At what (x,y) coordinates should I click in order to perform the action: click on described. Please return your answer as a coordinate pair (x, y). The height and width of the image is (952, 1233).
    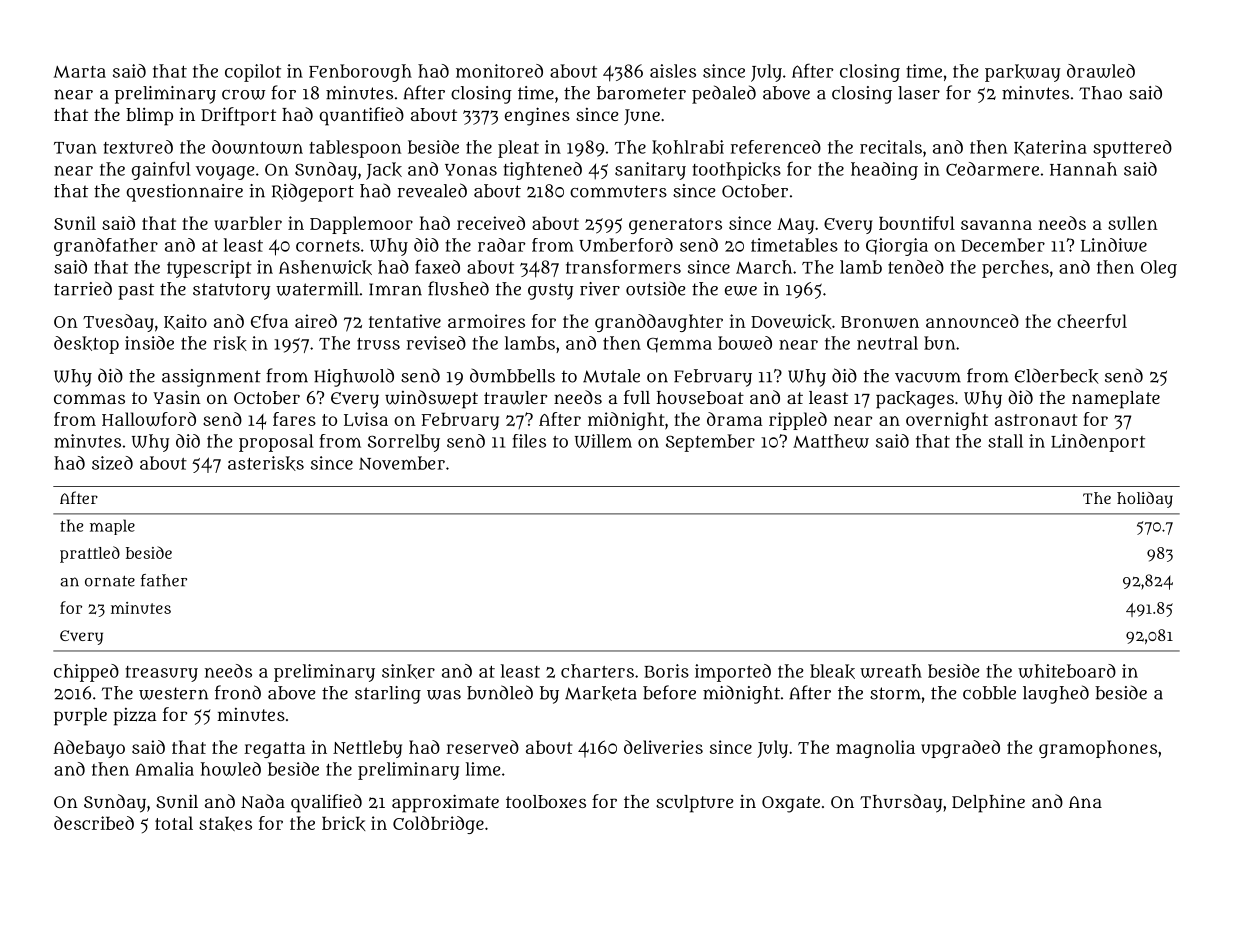
    Looking at the image, I should click on (94, 823).
